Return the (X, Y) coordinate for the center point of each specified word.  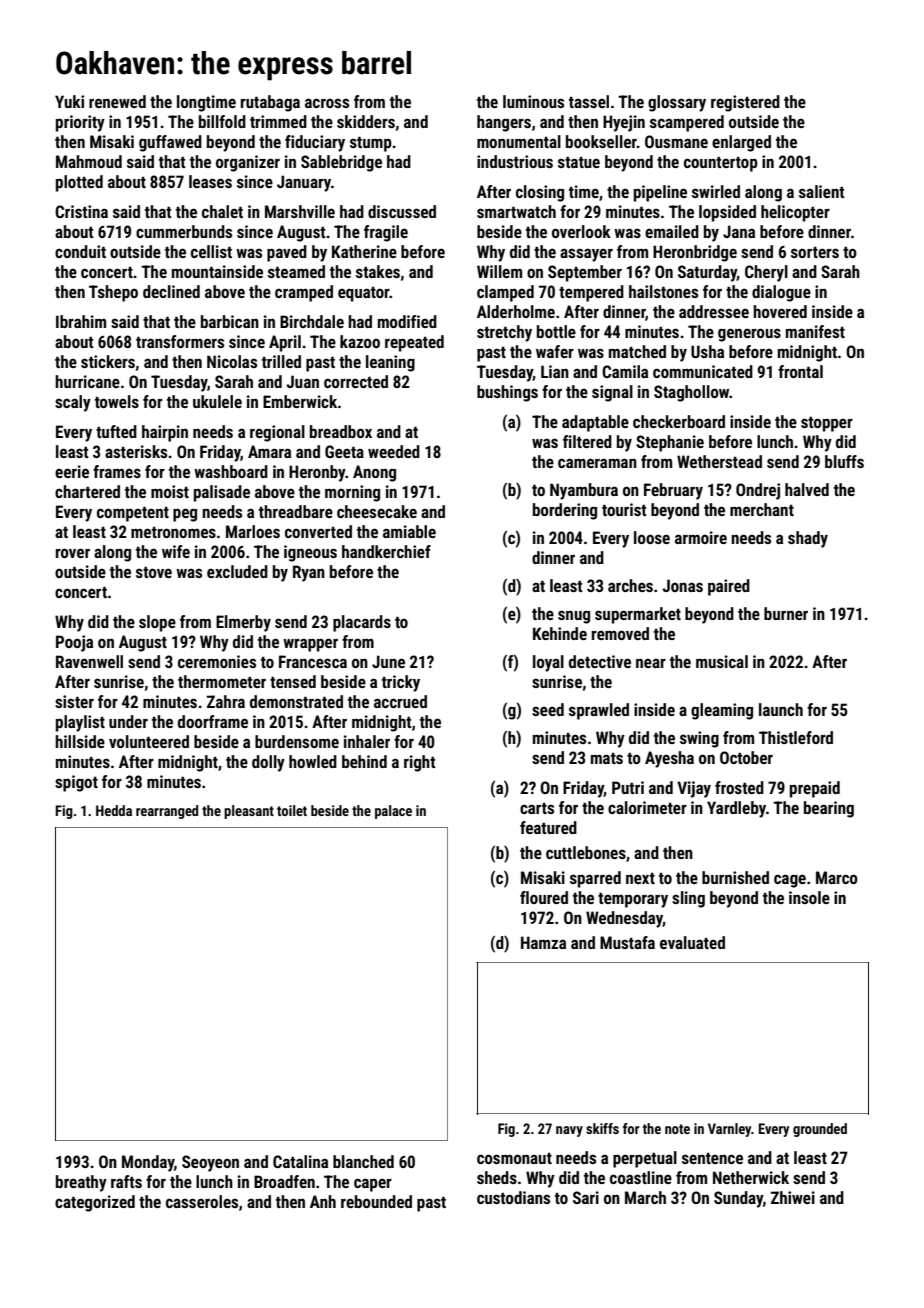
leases (210, 181)
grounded (820, 1130)
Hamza (543, 942)
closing (540, 193)
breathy (81, 1183)
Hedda (114, 810)
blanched (363, 1161)
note (677, 1129)
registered (745, 103)
